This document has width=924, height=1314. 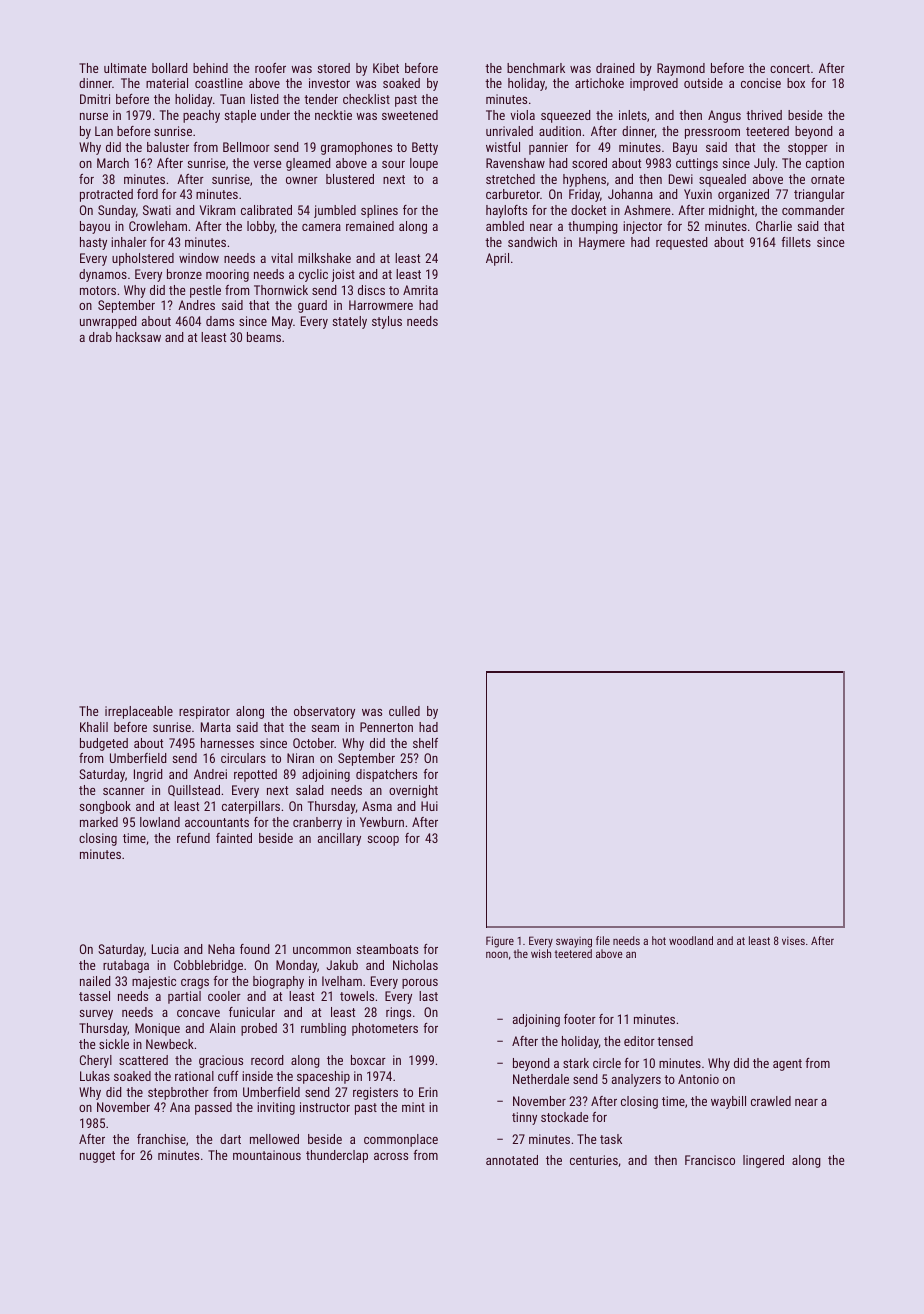 I want to click on dams, so click(x=220, y=321).
